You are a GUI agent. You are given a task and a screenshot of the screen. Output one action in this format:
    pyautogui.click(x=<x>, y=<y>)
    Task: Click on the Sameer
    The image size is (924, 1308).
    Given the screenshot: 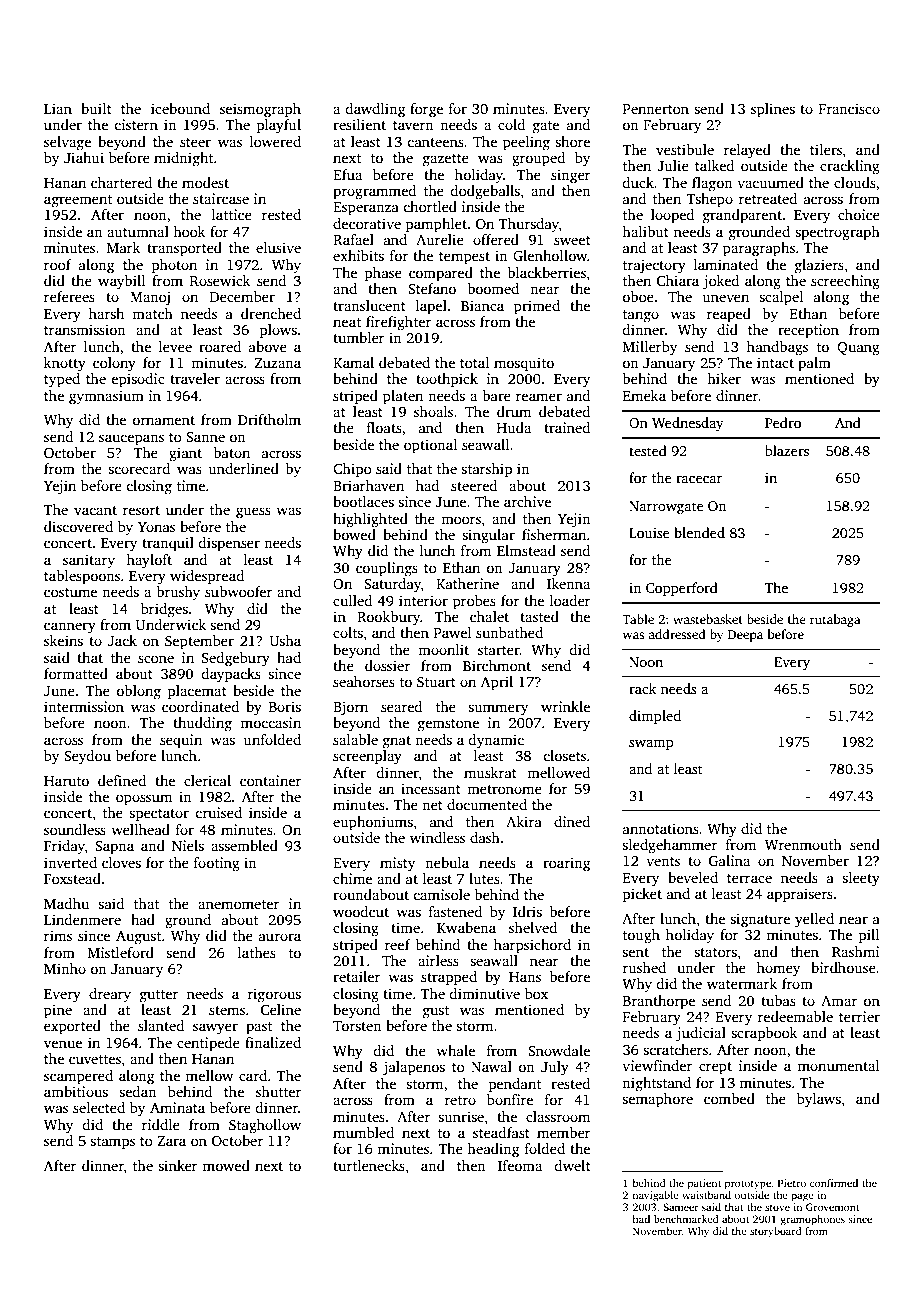 What is the action you would take?
    pyautogui.click(x=681, y=1207)
